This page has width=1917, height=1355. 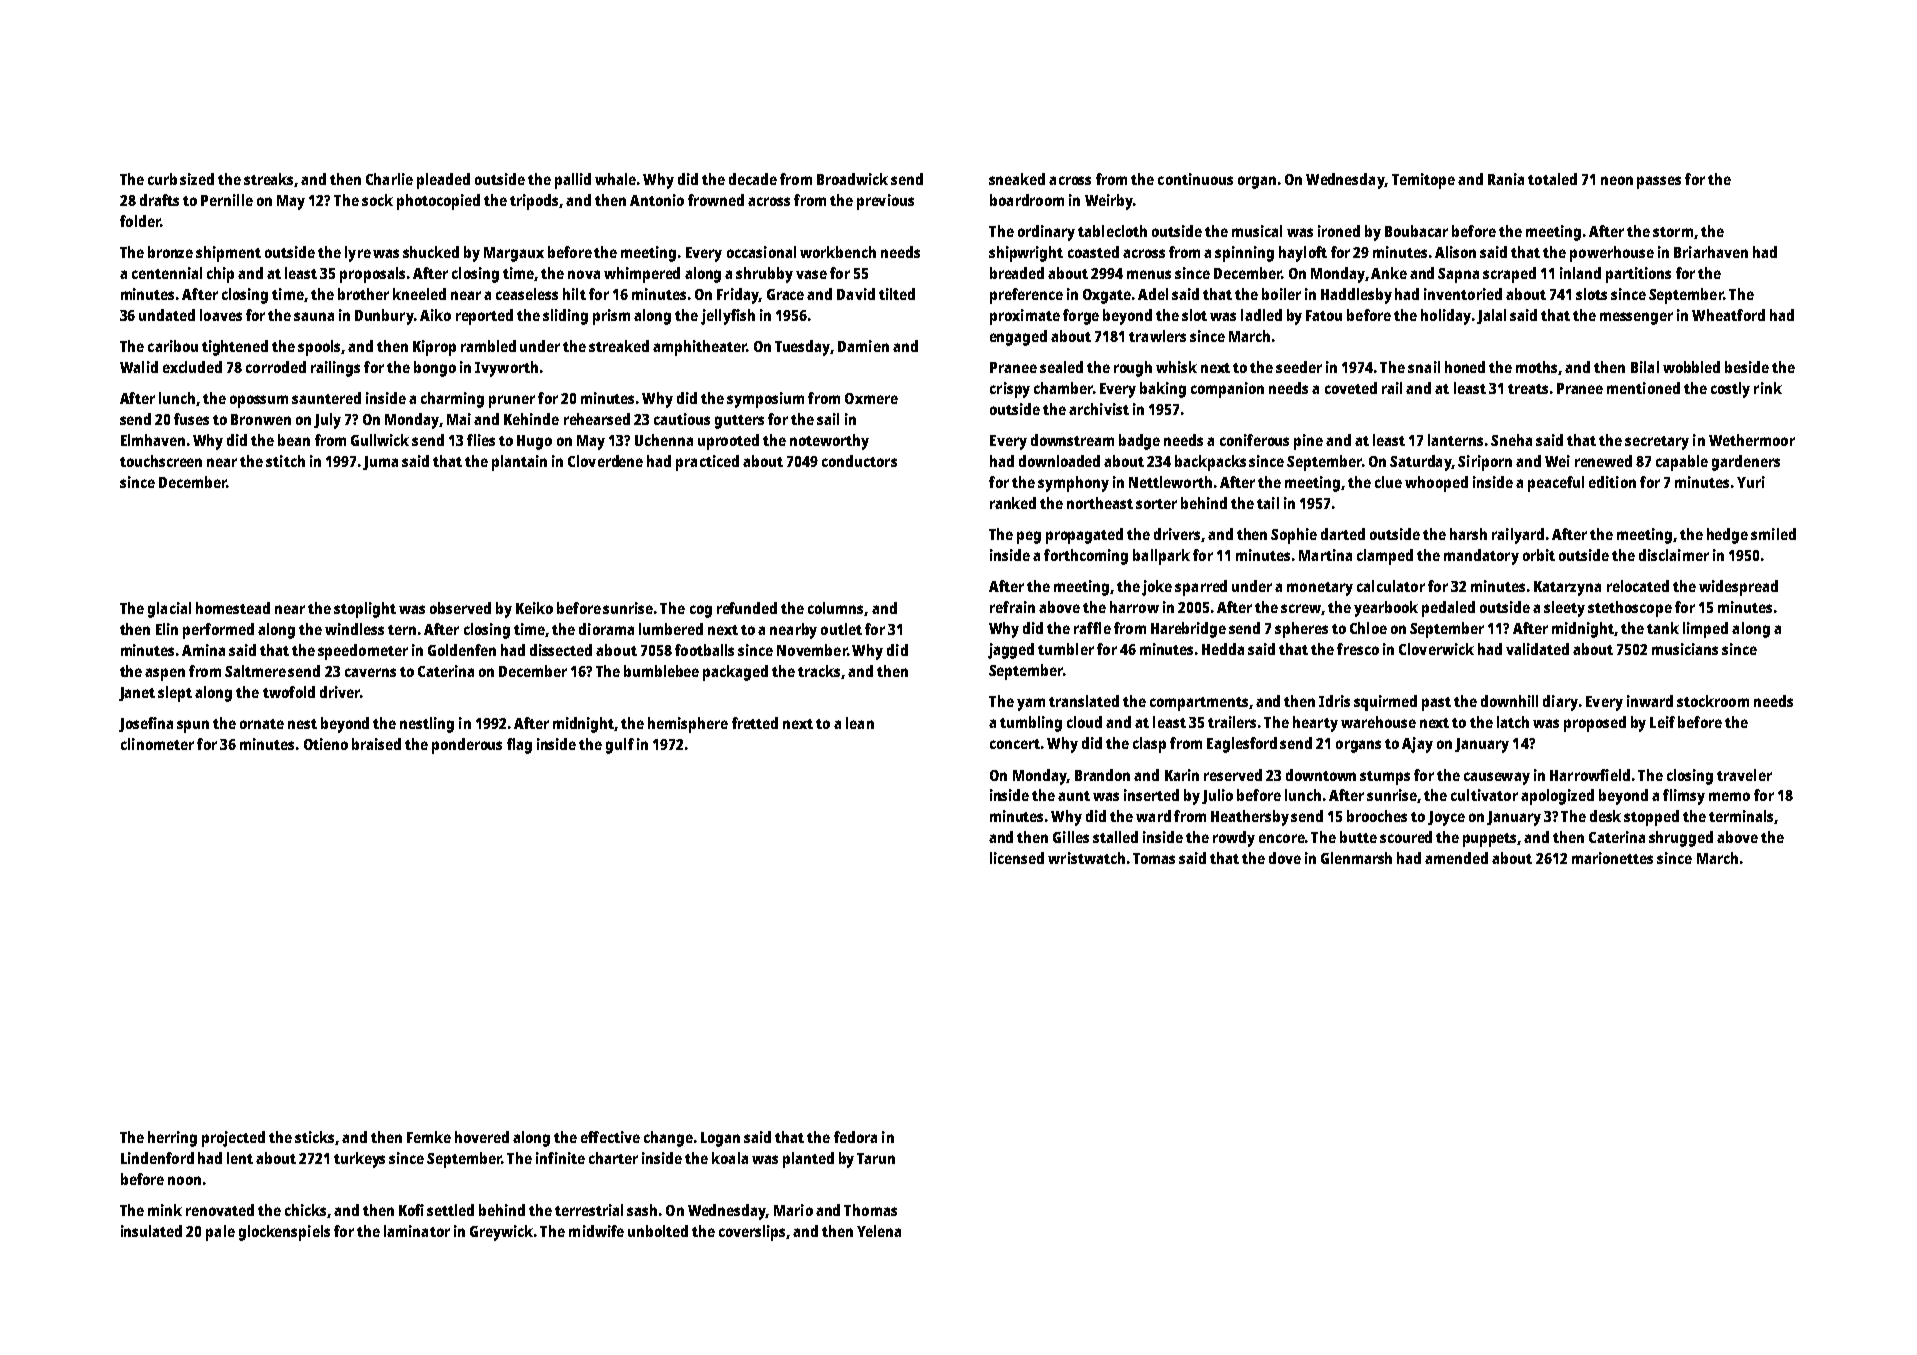 What do you see at coordinates (228, 254) in the page?
I see `shipment` at bounding box center [228, 254].
